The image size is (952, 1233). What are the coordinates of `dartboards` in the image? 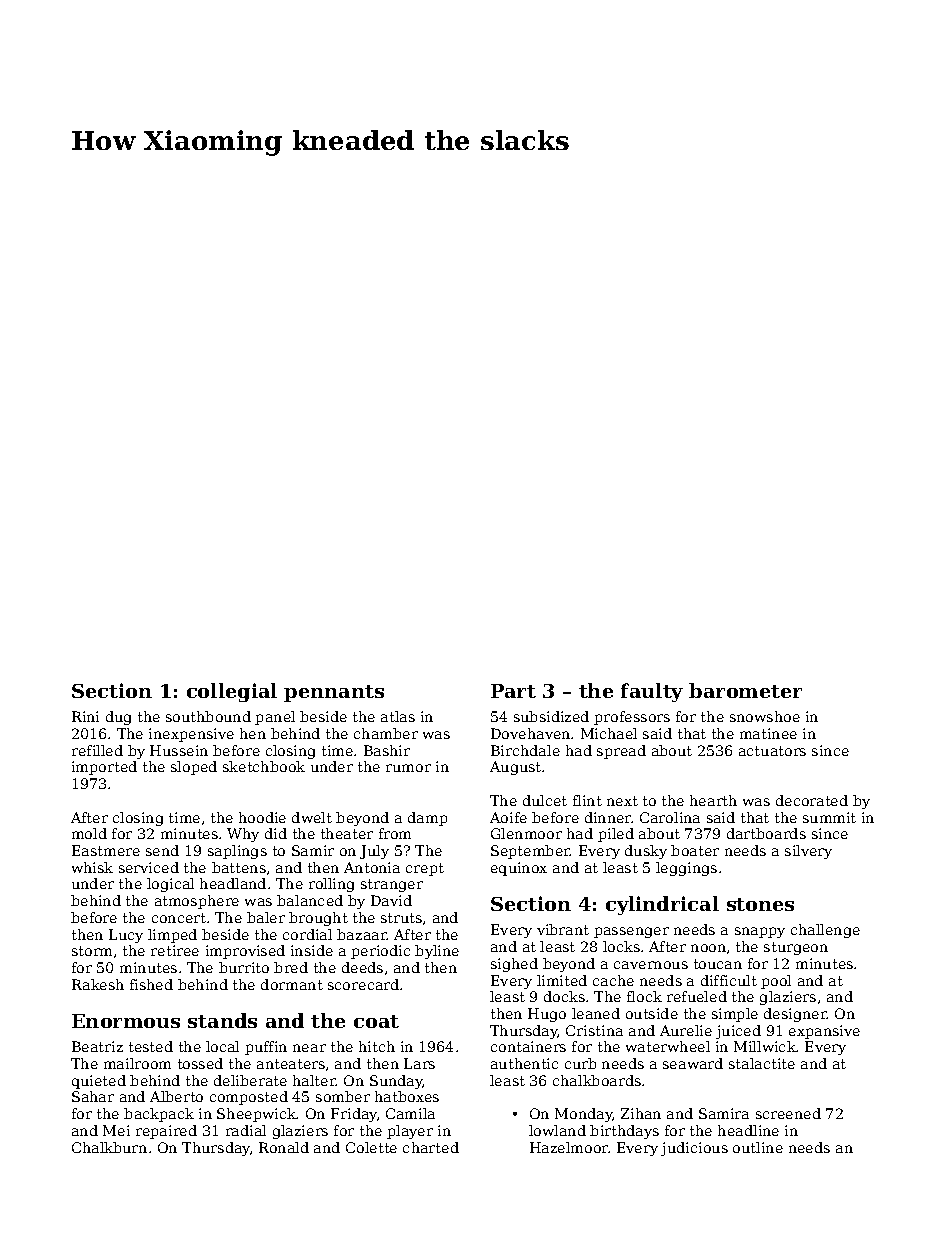 It's located at (766, 833).
